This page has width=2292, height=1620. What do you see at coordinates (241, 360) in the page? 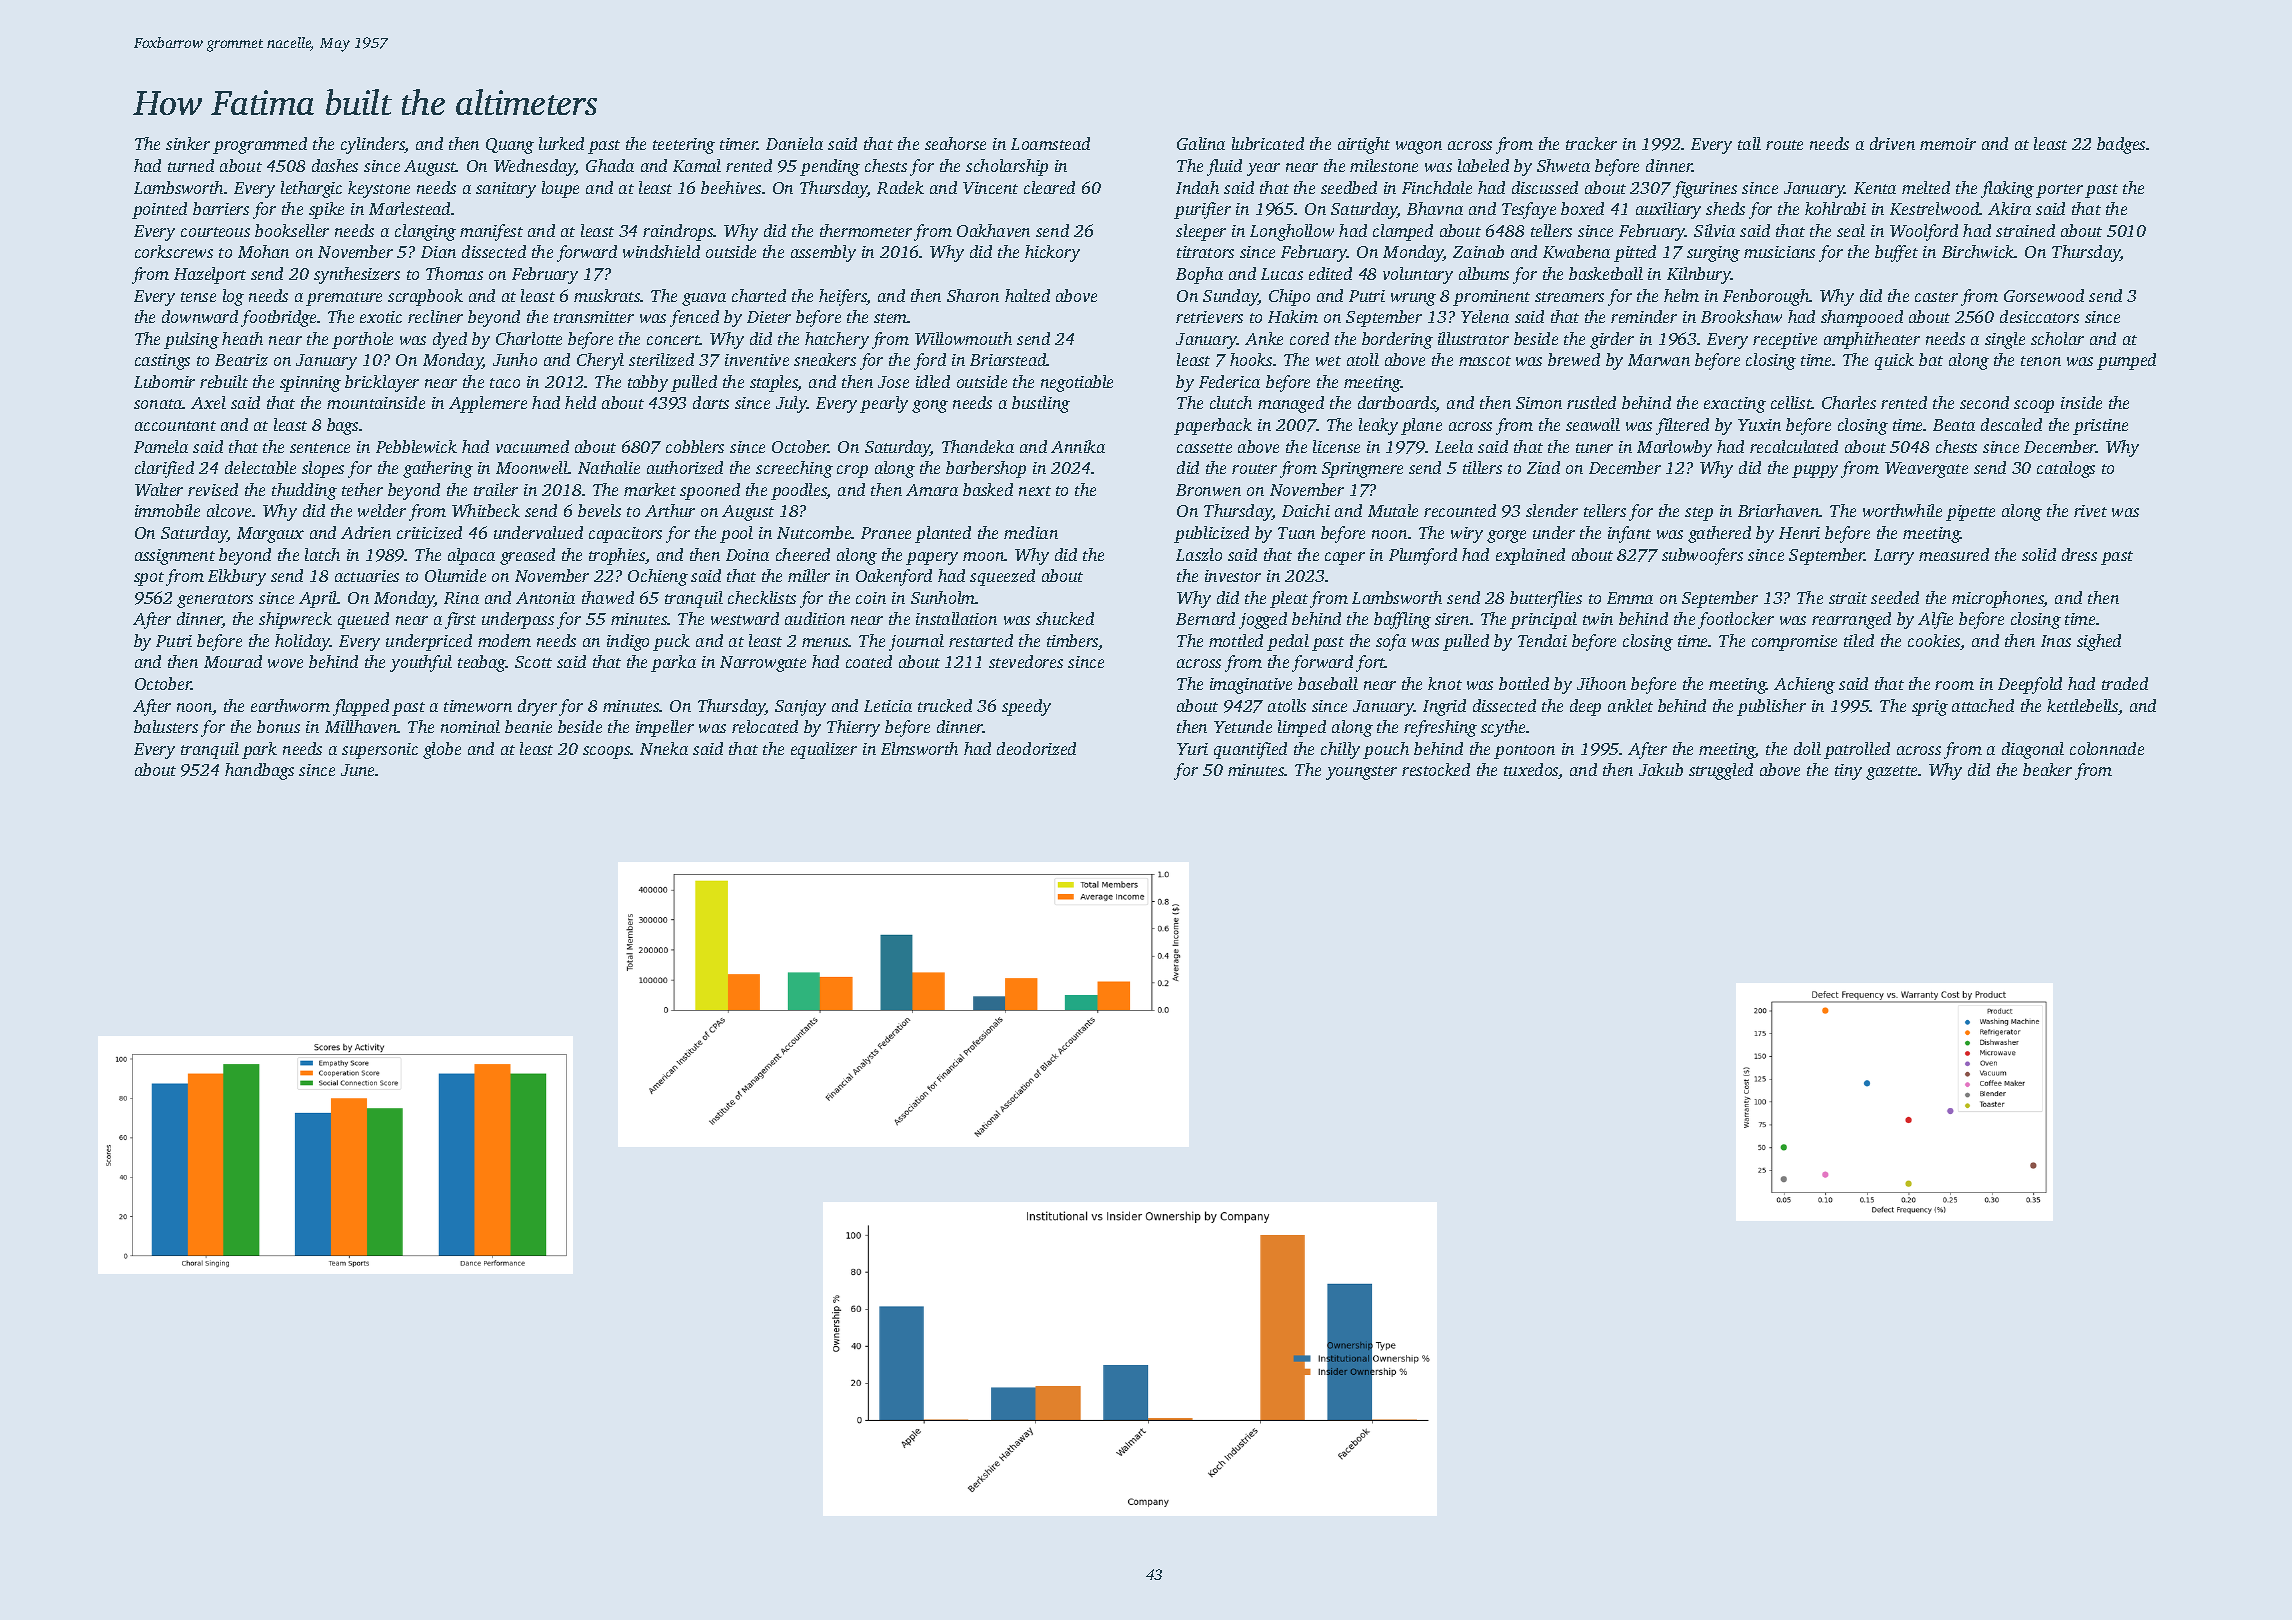
I see `Beatriz` at bounding box center [241, 360].
